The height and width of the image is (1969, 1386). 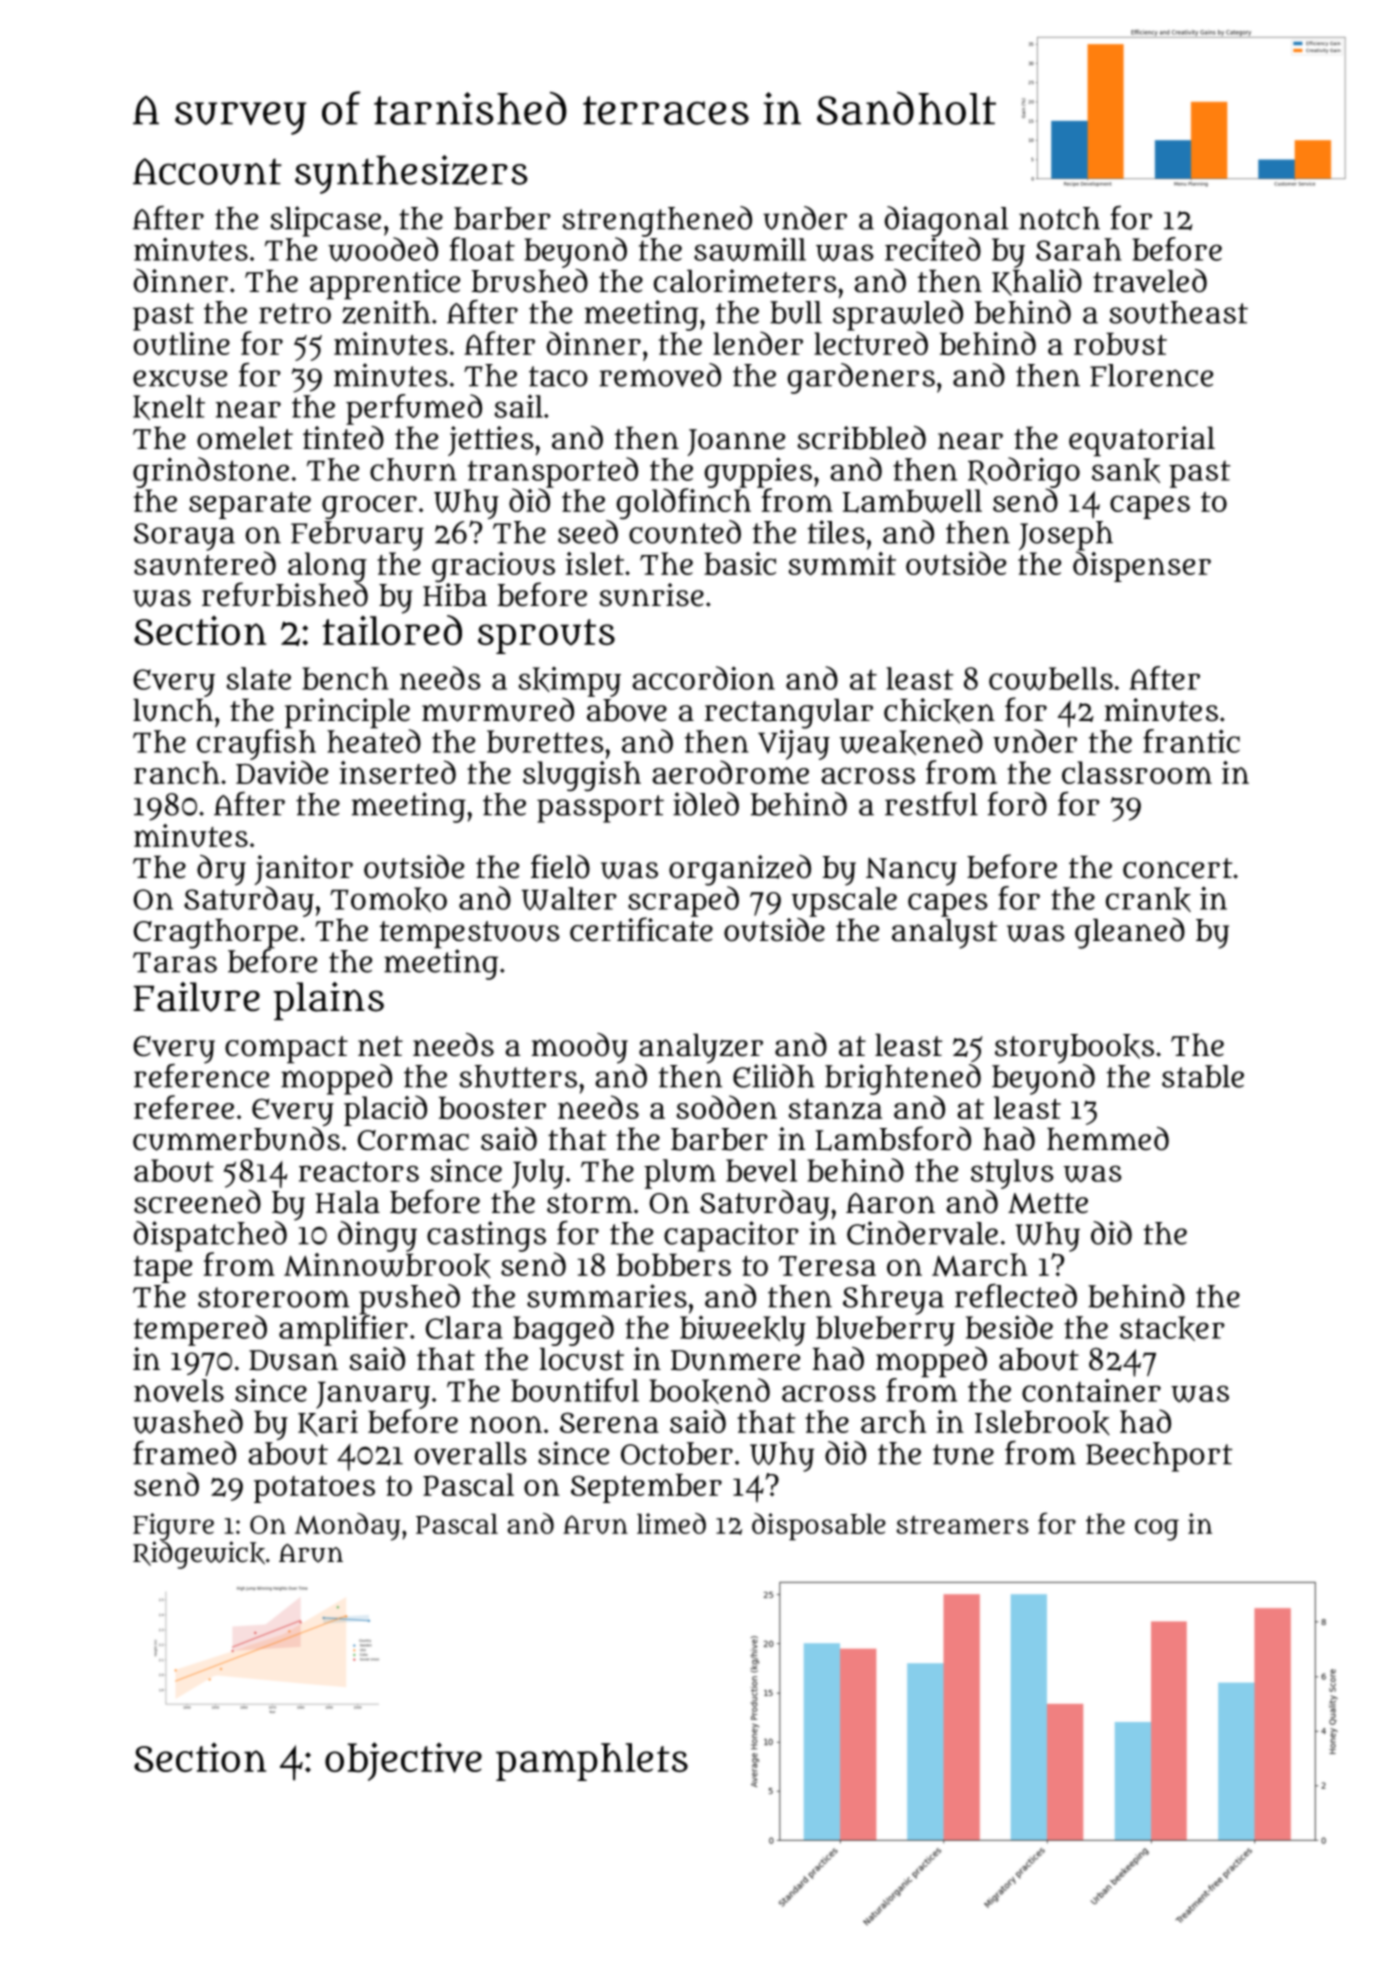 I want to click on brushed, so click(x=529, y=281).
